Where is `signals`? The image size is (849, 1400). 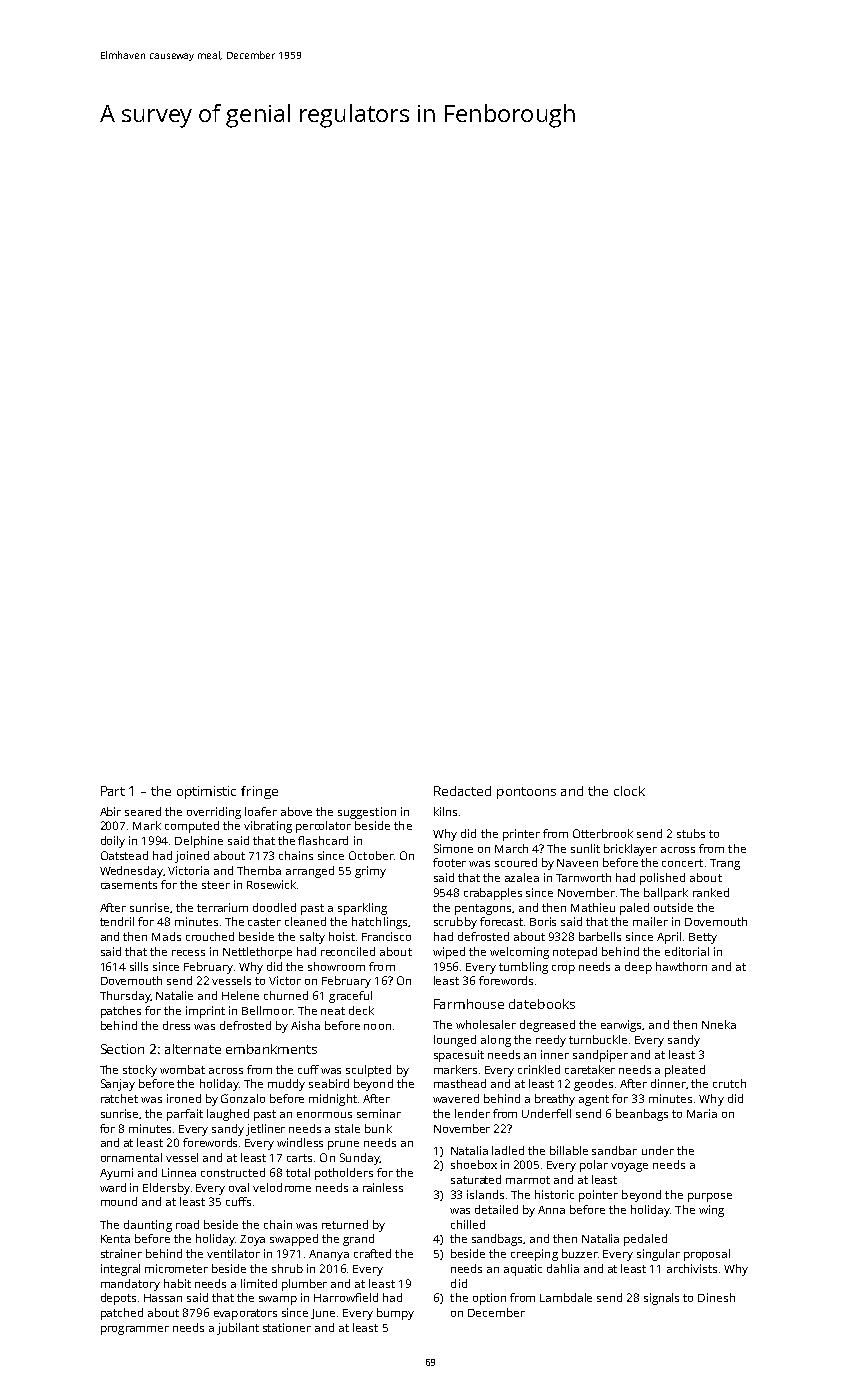 signals is located at coordinates (661, 1299).
